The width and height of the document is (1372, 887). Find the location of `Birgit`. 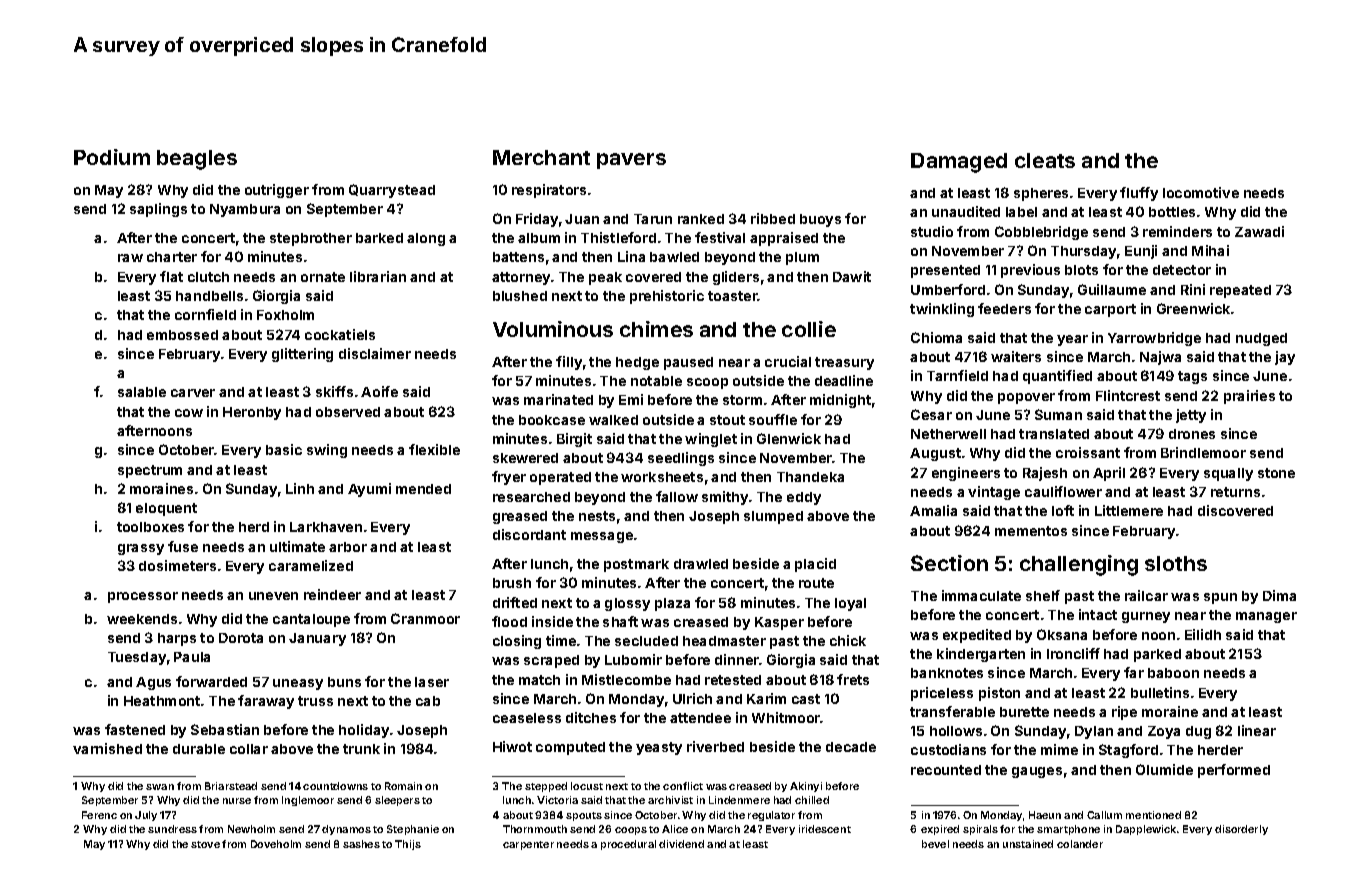

Birgit is located at coordinates (574, 440).
